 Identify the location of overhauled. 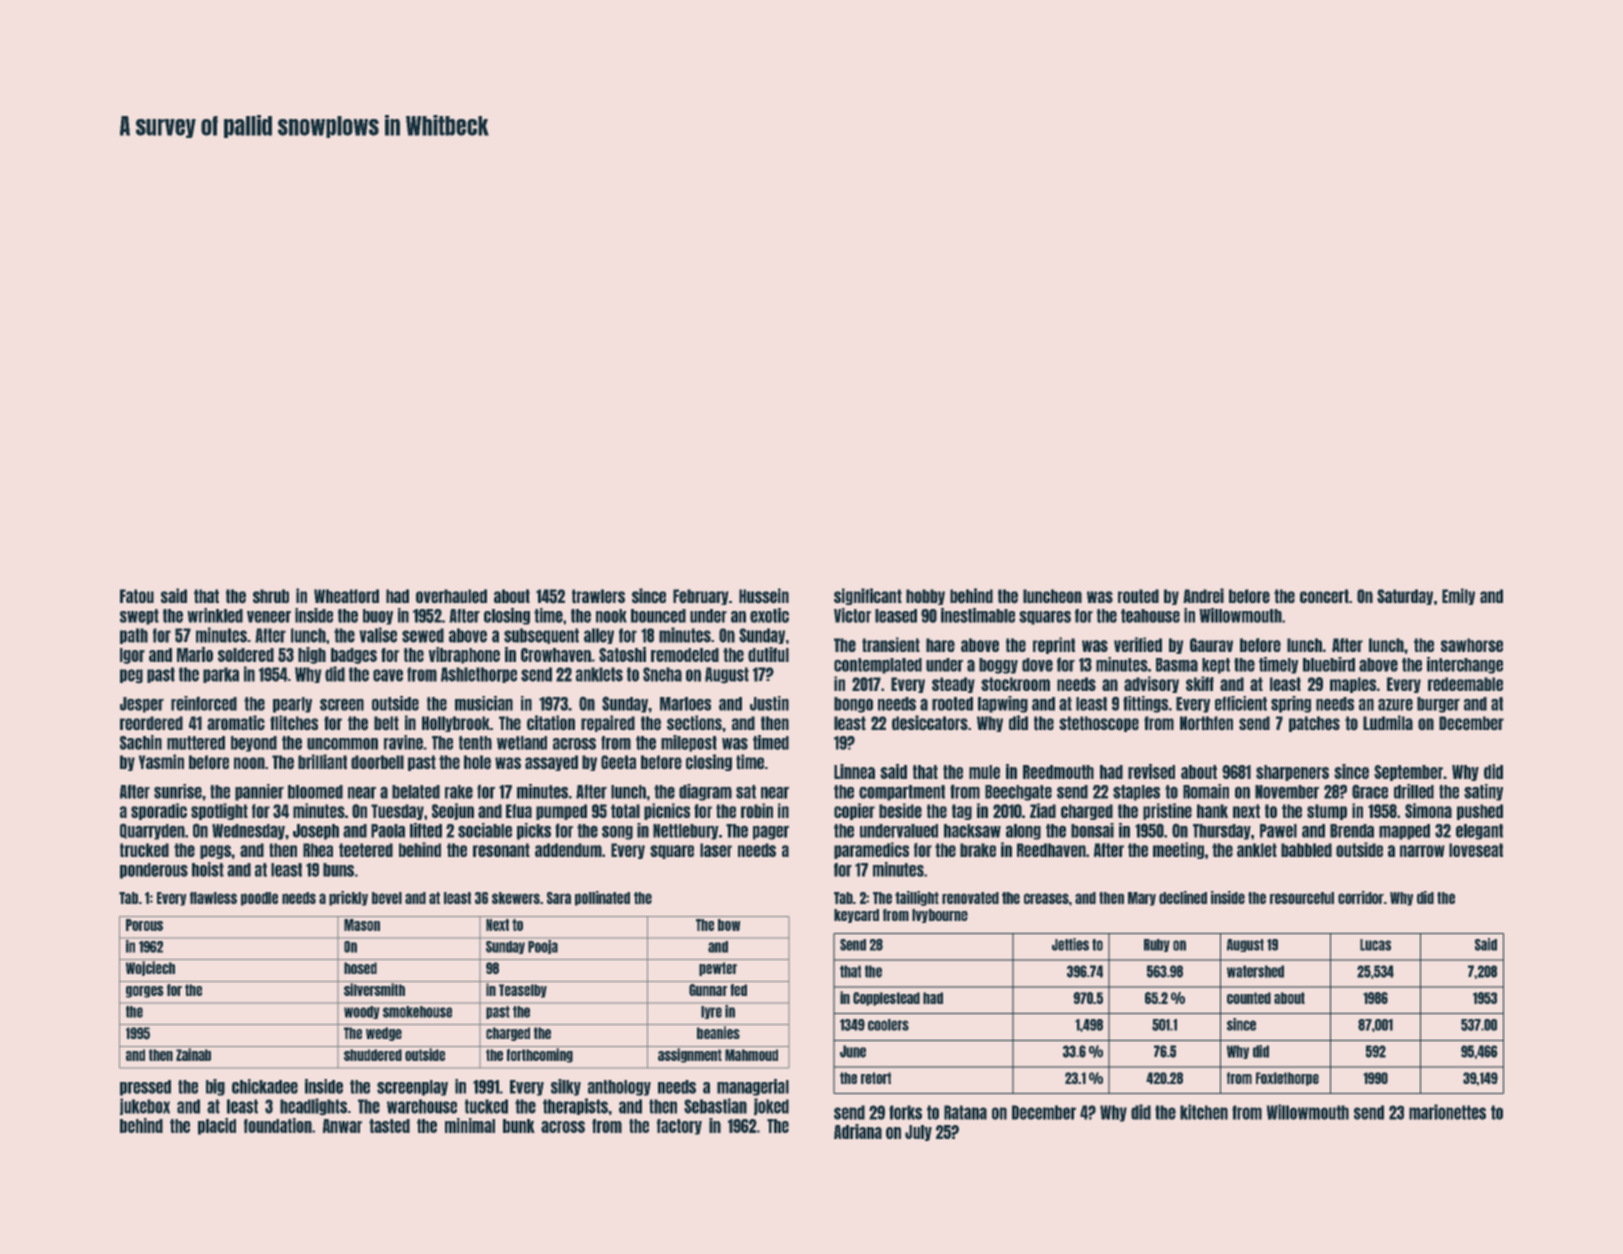
(451, 596).
